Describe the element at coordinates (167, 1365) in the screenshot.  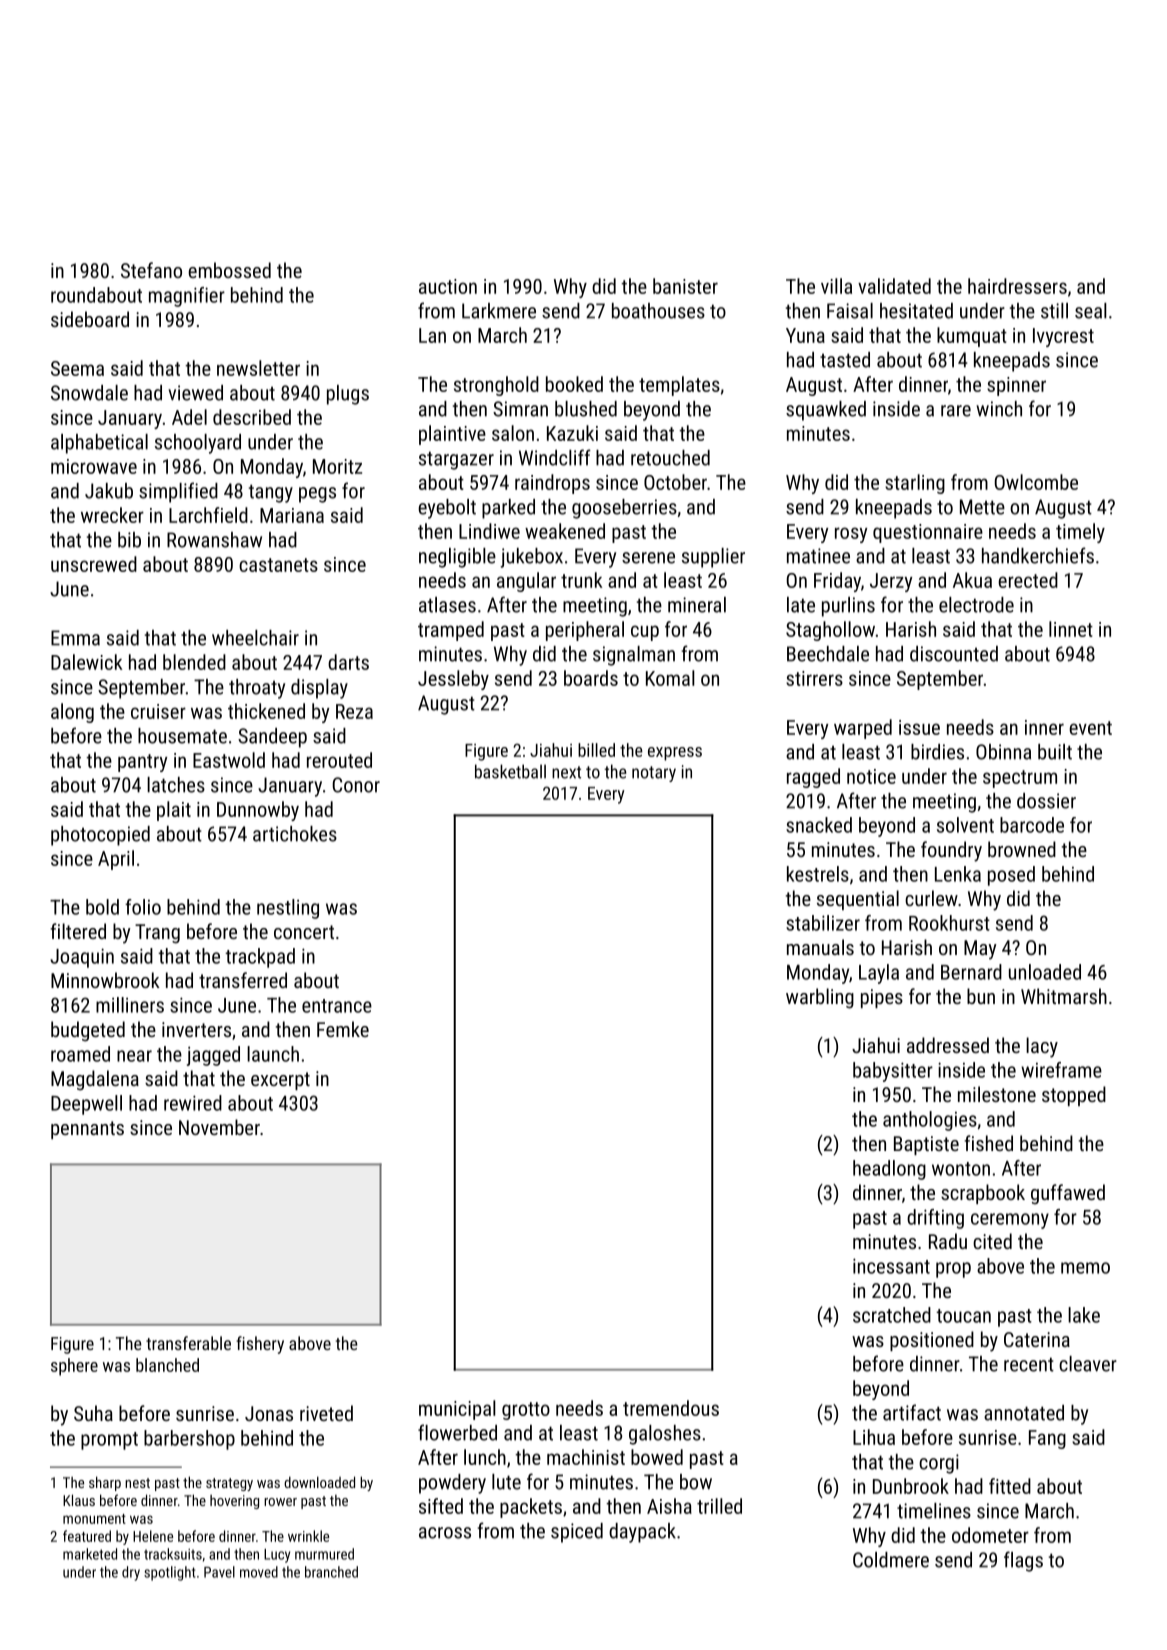
I see `blanched` at that location.
